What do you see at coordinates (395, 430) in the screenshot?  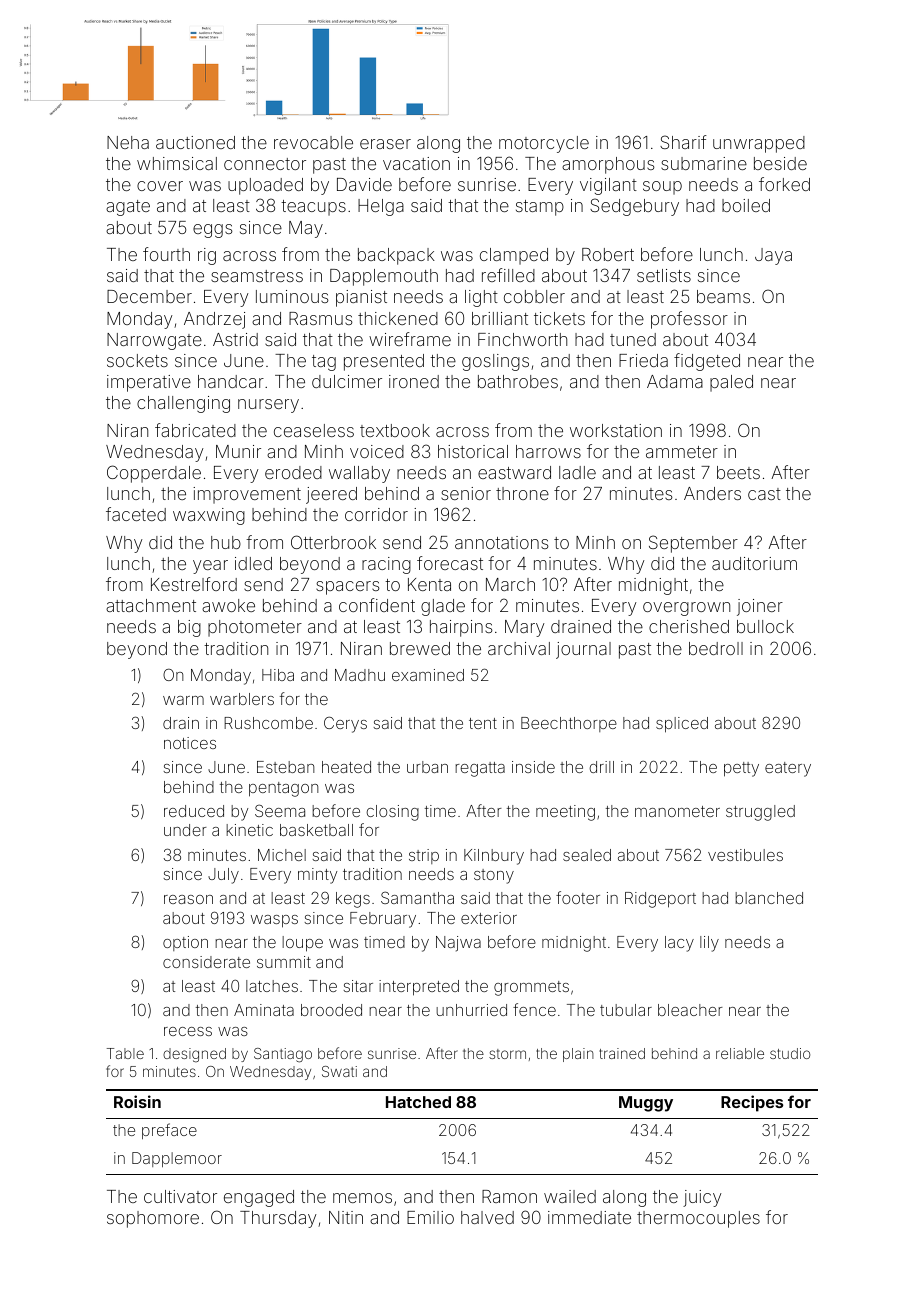 I see `textbook` at bounding box center [395, 430].
